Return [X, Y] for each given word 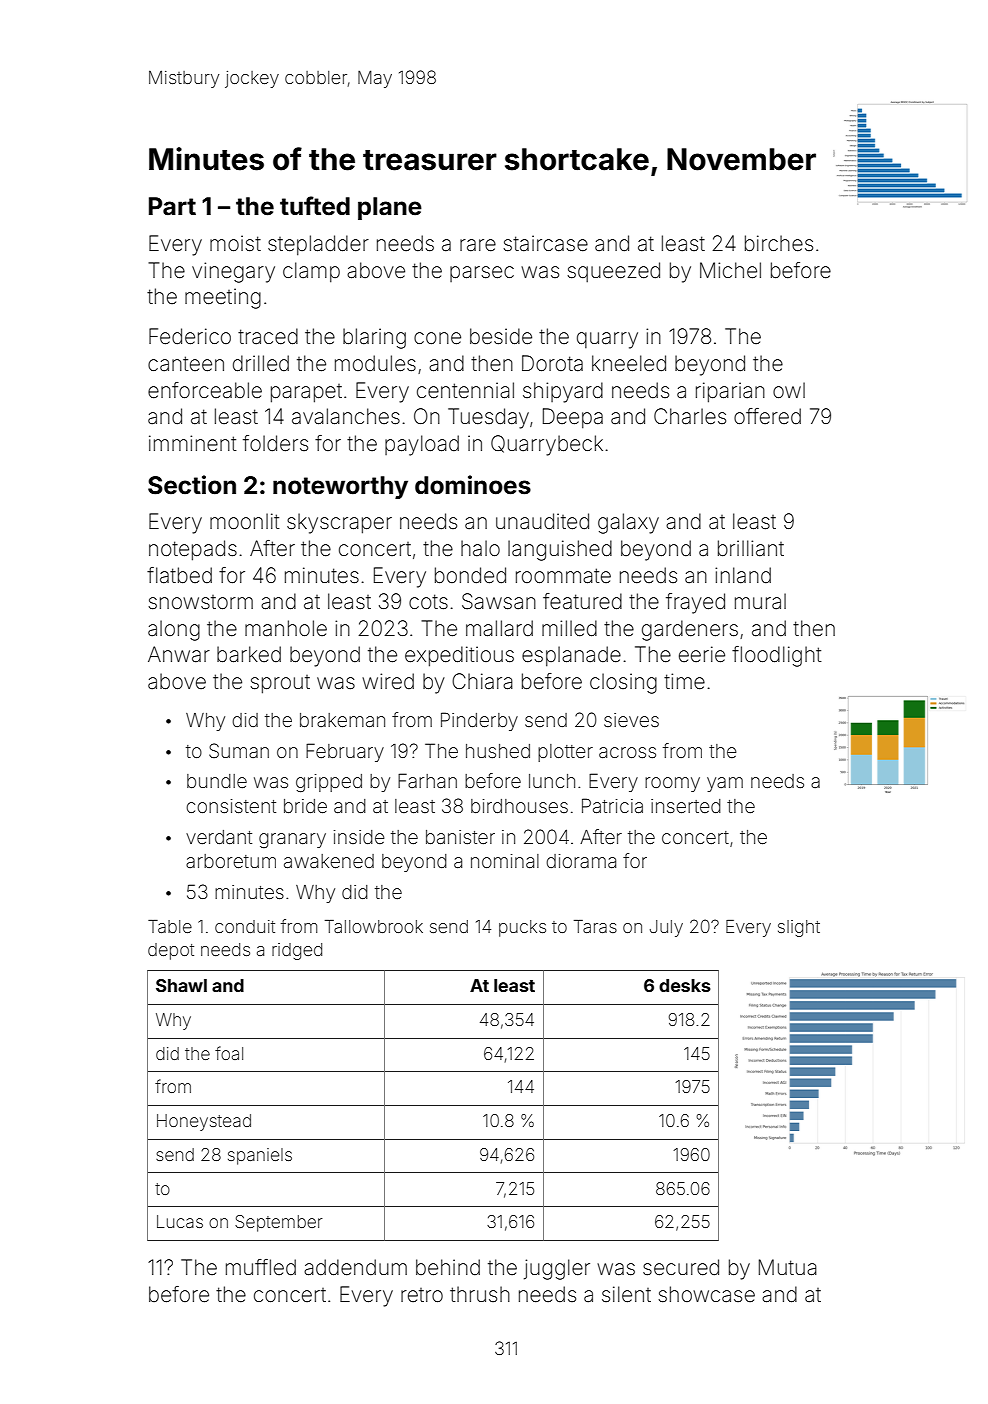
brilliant [751, 548]
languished [560, 550]
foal [229, 1053]
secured [681, 1267]
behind [448, 1267]
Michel [730, 270]
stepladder [318, 245]
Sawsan [499, 601]
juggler [557, 1269]
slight [799, 928]
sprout [280, 684]
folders [275, 443]
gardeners [690, 630]
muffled [261, 1267]
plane [390, 208]
